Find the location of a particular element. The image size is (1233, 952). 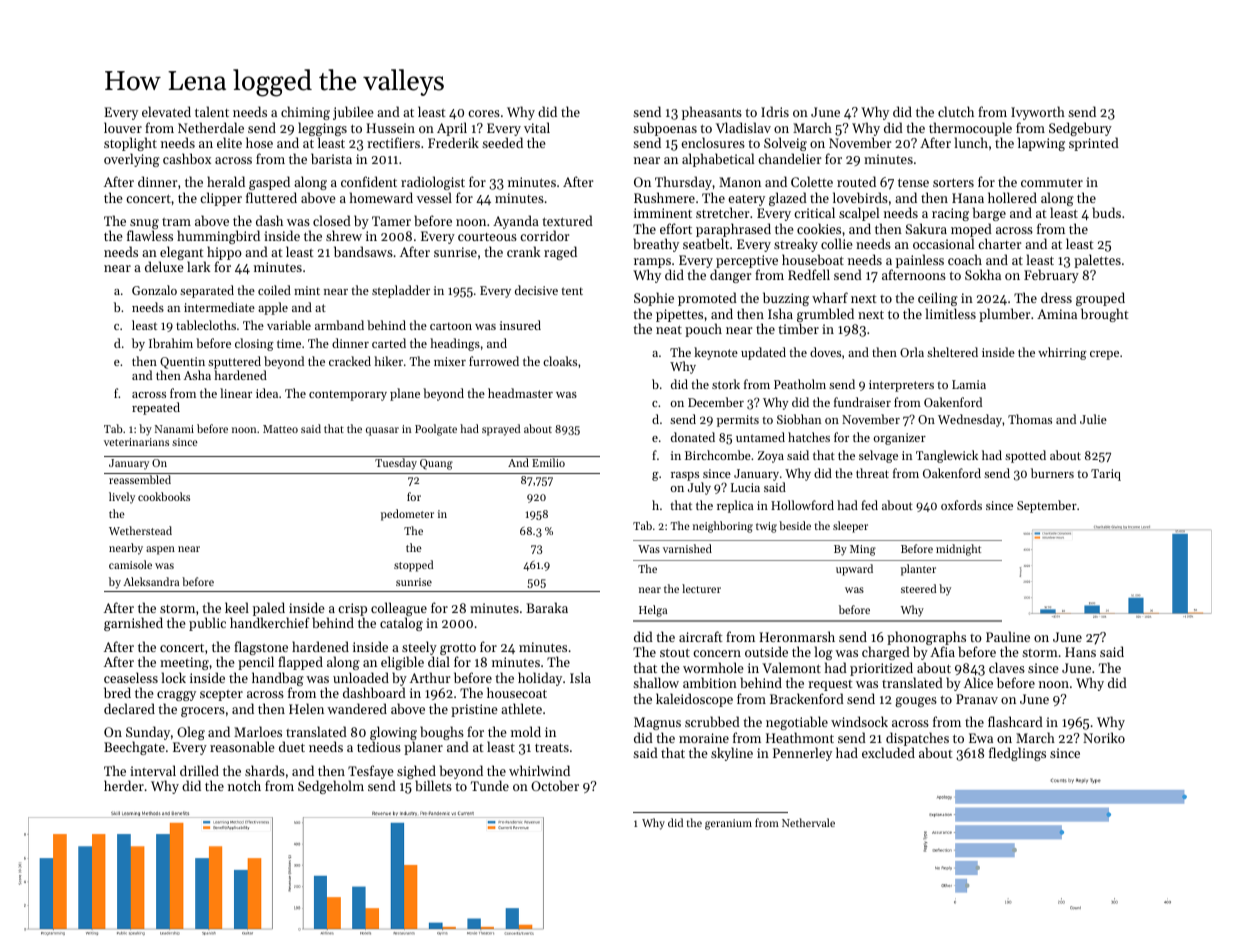

talent is located at coordinates (212, 111).
